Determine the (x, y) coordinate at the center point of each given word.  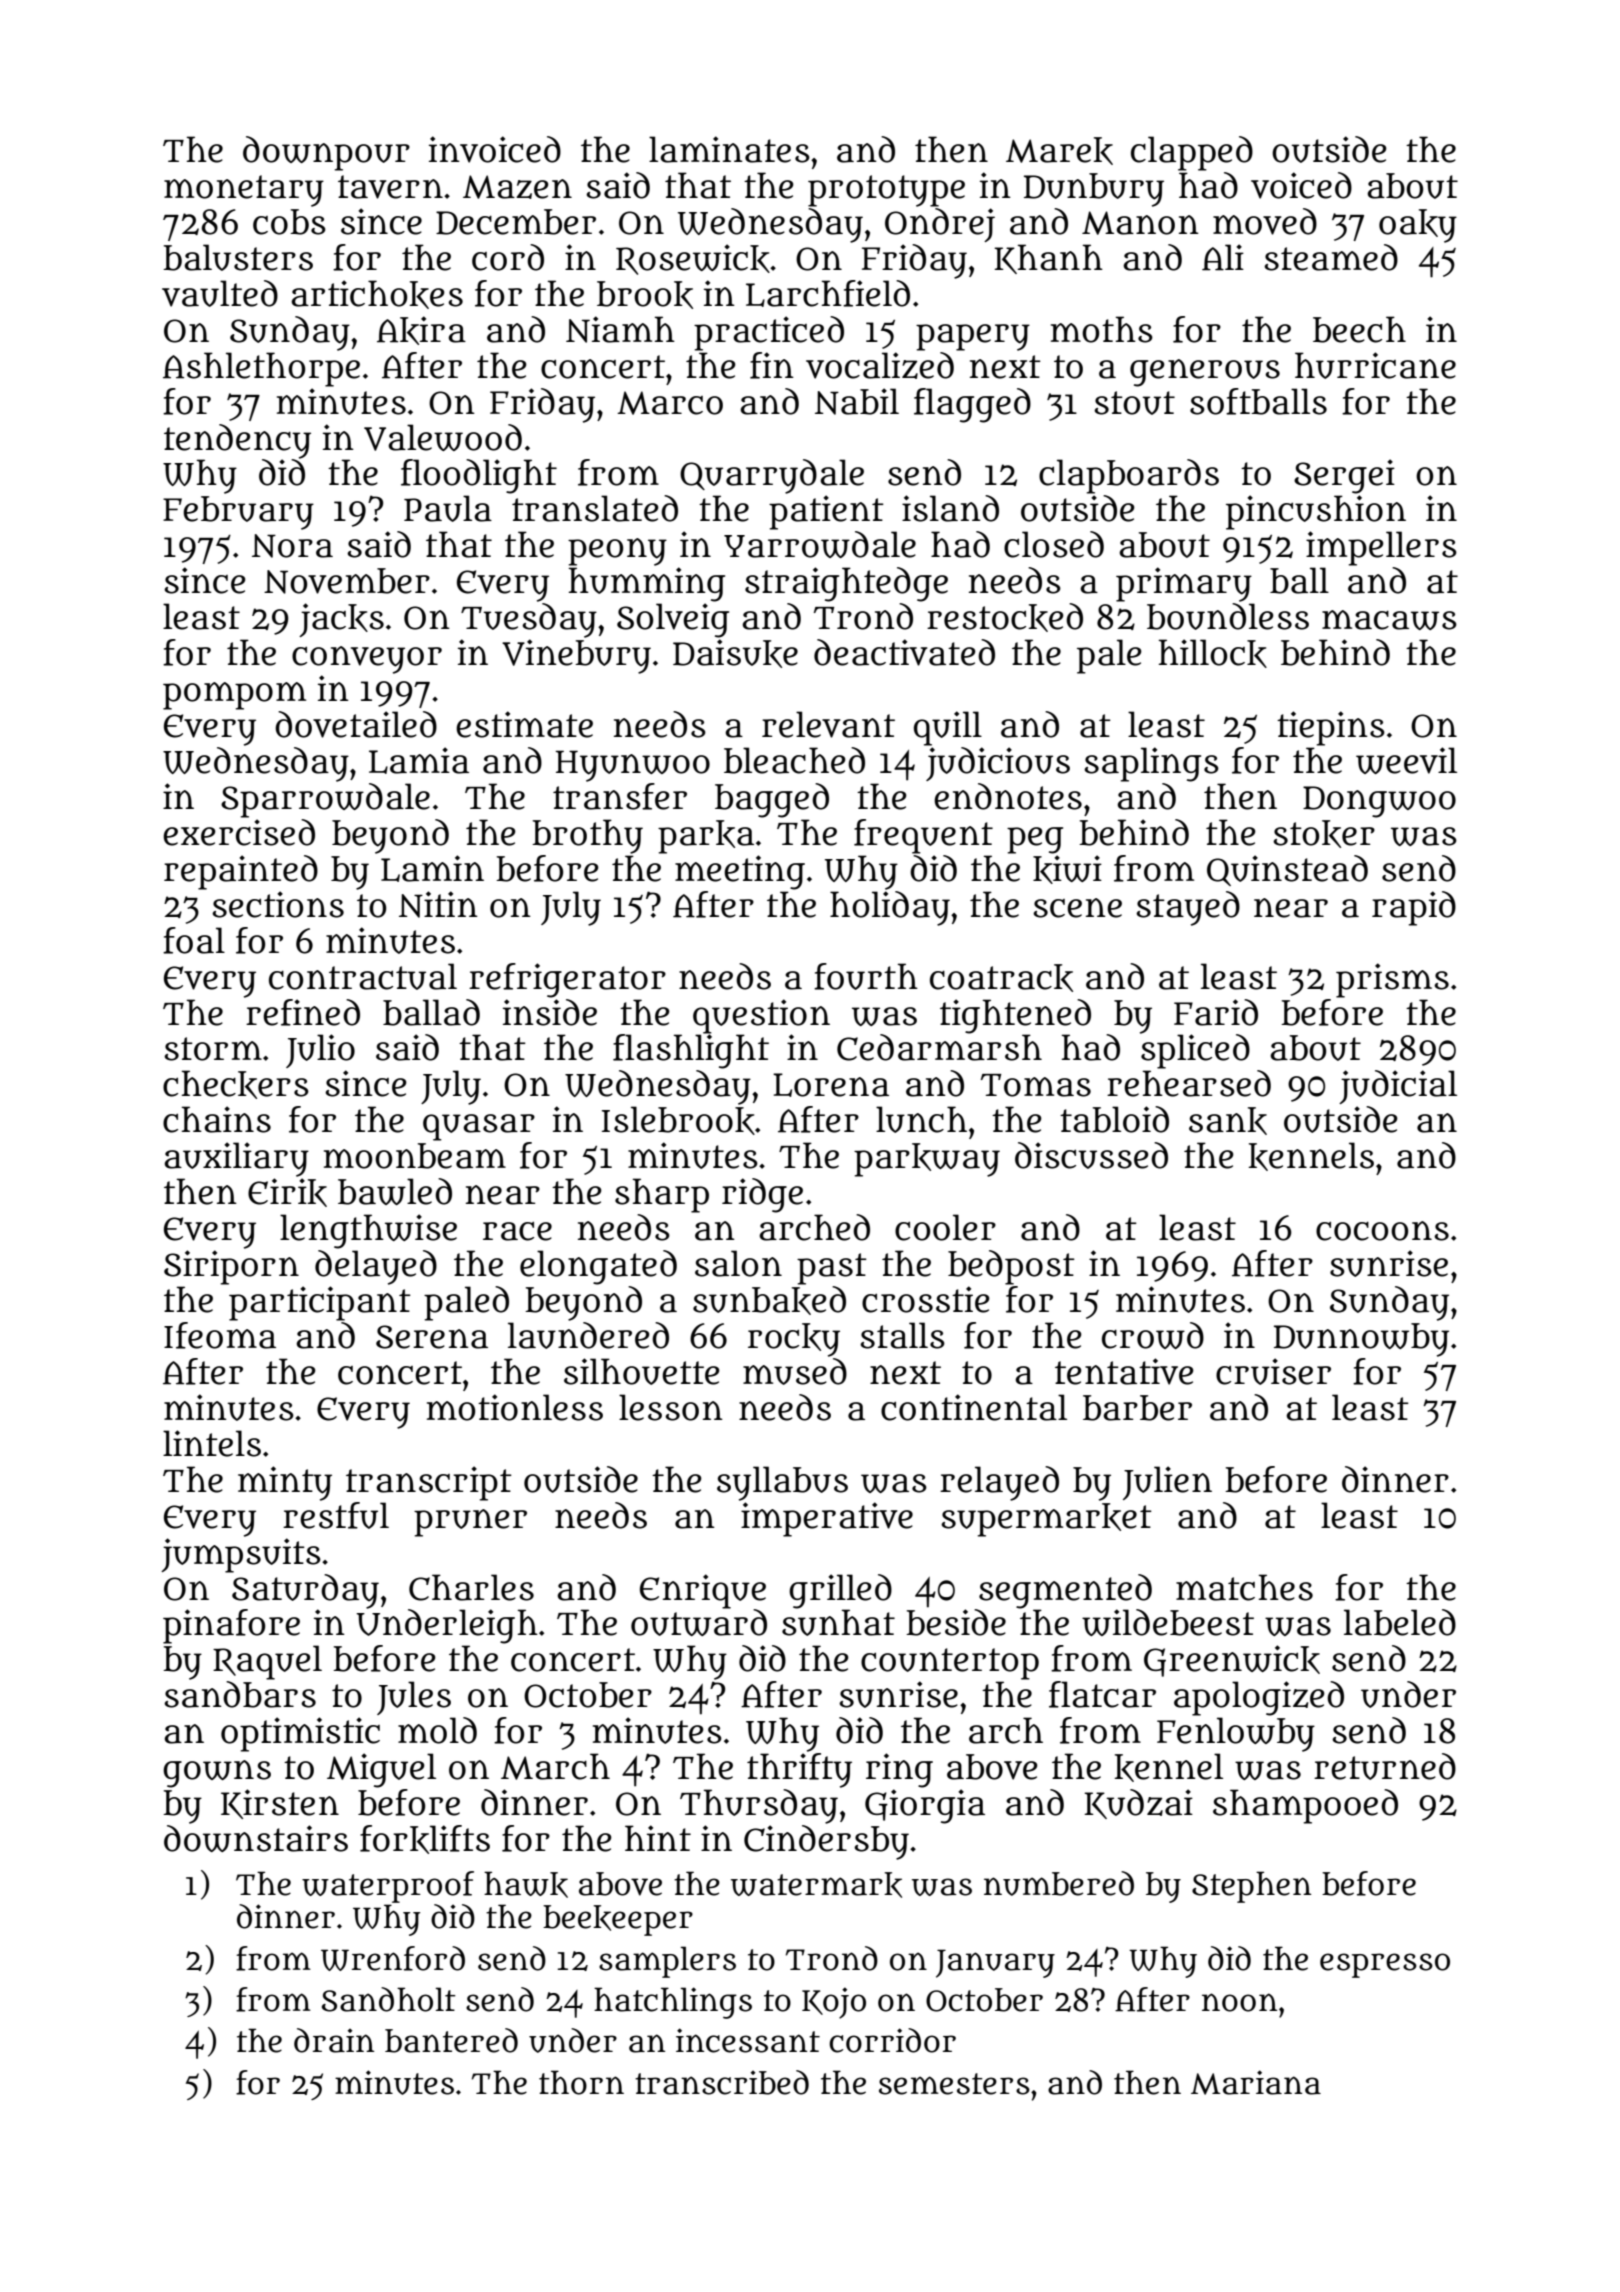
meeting (740, 872)
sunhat (838, 1622)
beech (1359, 329)
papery (973, 337)
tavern (390, 187)
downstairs (256, 1838)
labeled (1400, 1622)
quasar (479, 1127)
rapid (1414, 908)
